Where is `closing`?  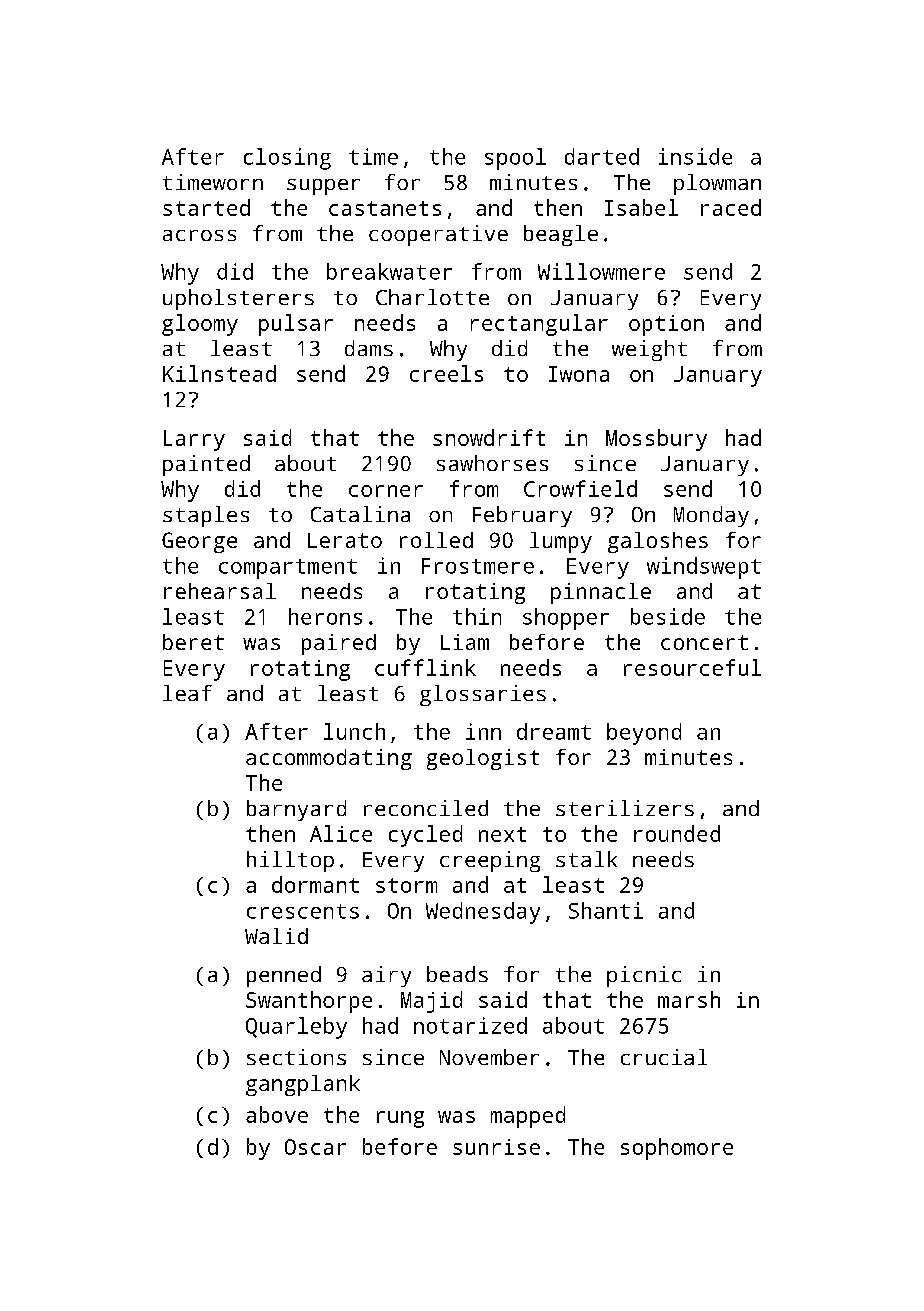 closing is located at coordinates (287, 159).
